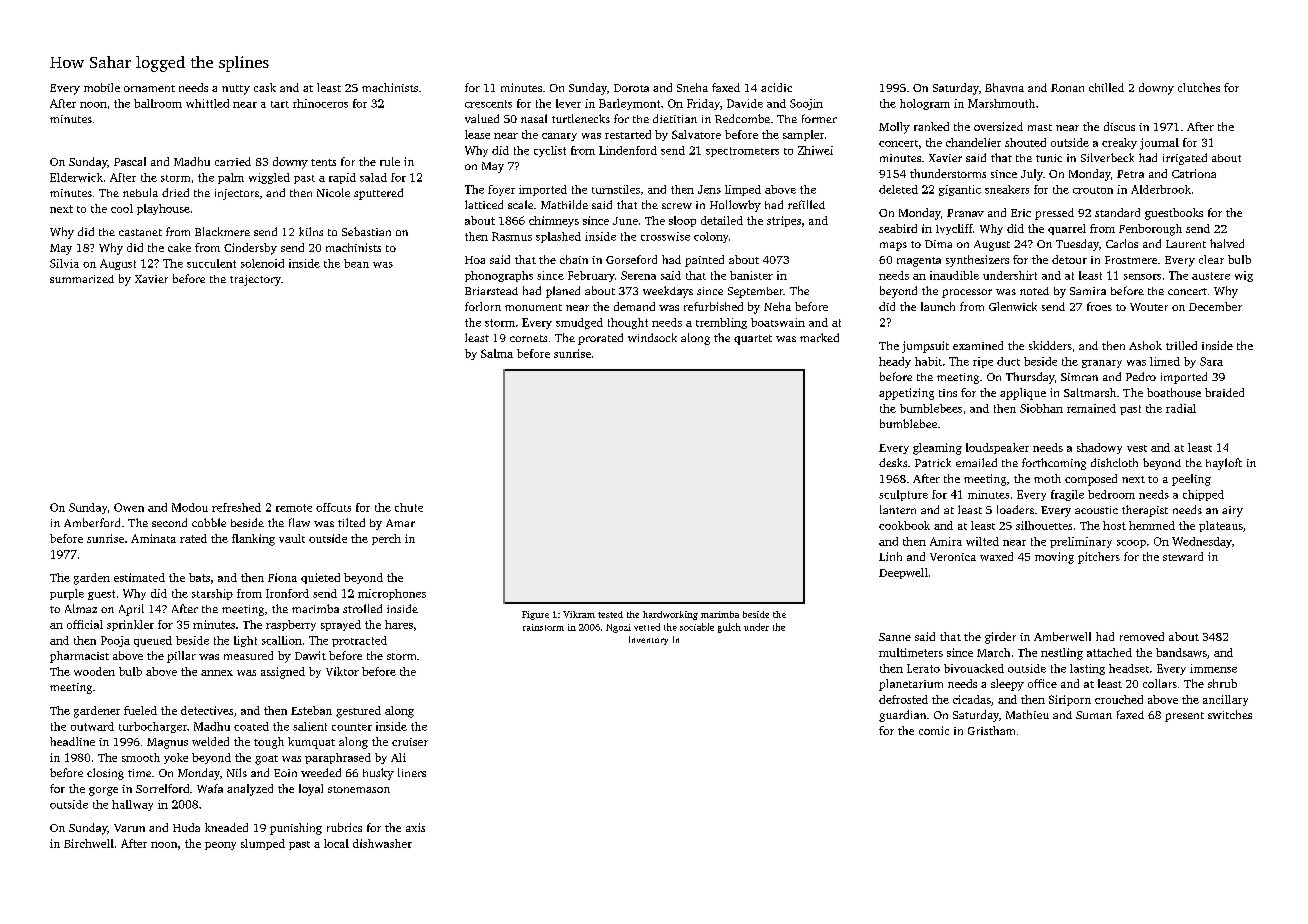 This image has height=924, width=1308. Describe the element at coordinates (342, 671) in the image. I see `Viktor` at that location.
